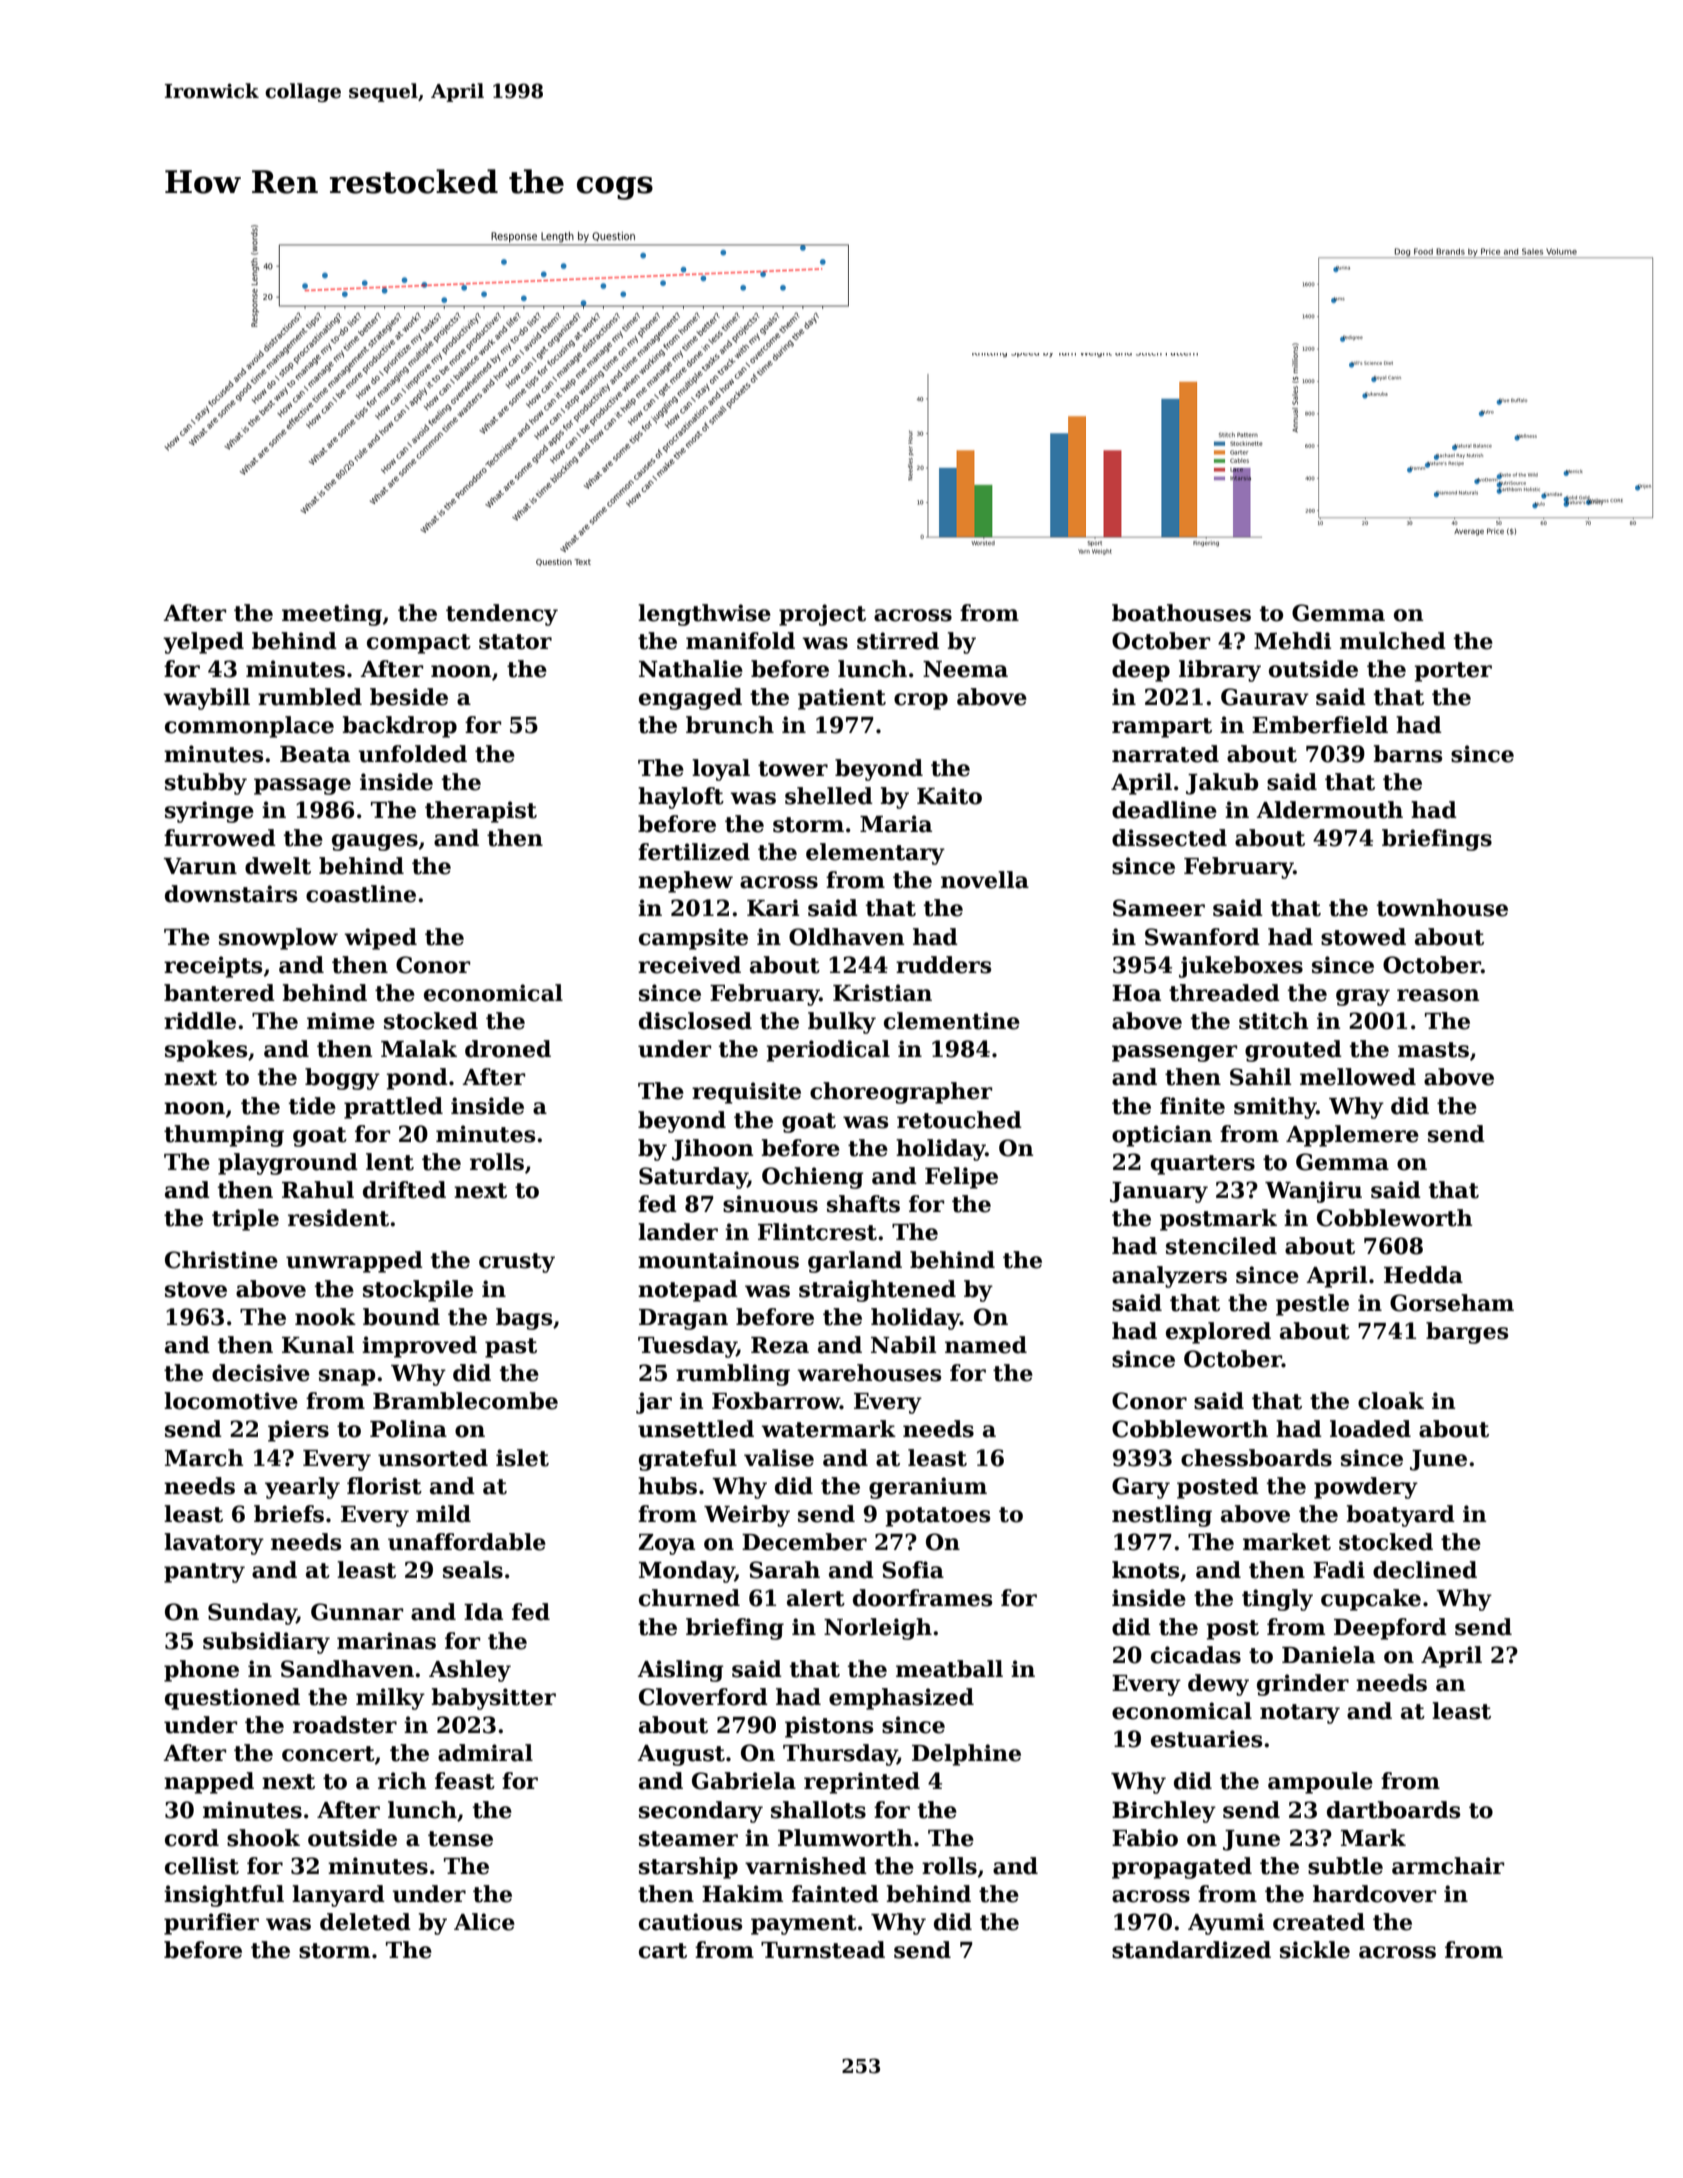  What do you see at coordinates (211, 1924) in the image?
I see `purifier` at bounding box center [211, 1924].
